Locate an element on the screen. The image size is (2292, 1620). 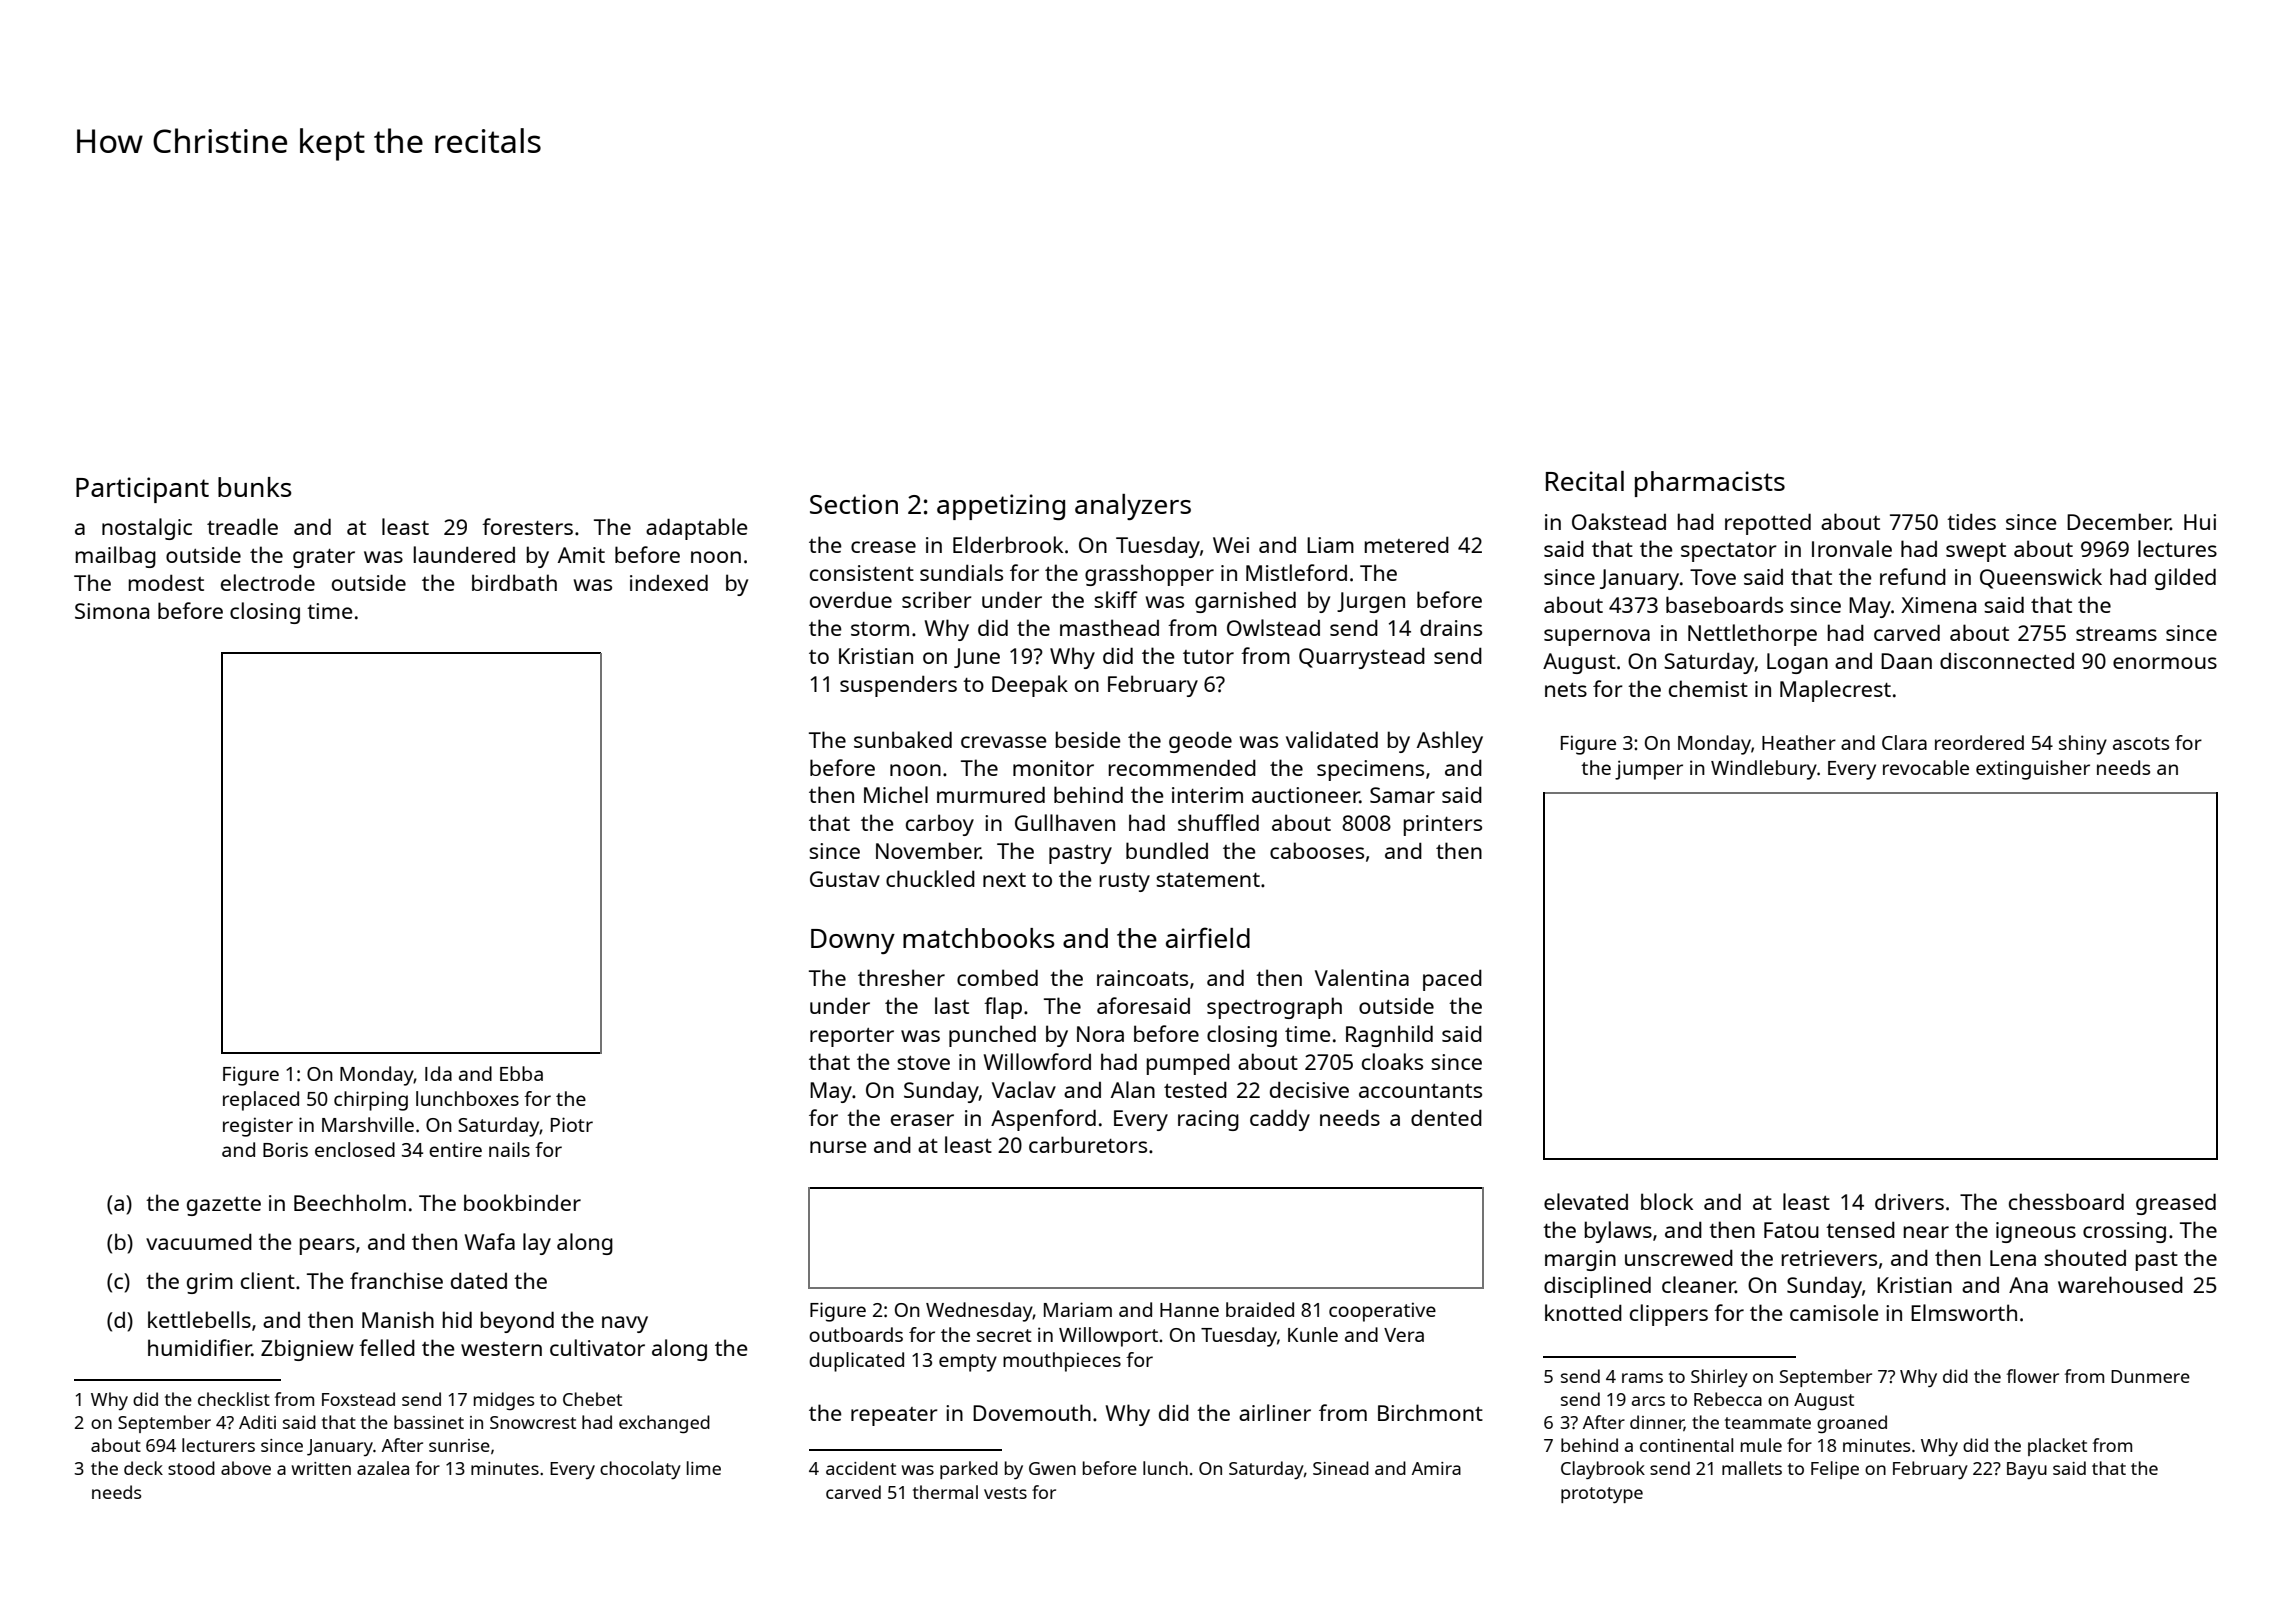
accountants is located at coordinates (1420, 1091).
